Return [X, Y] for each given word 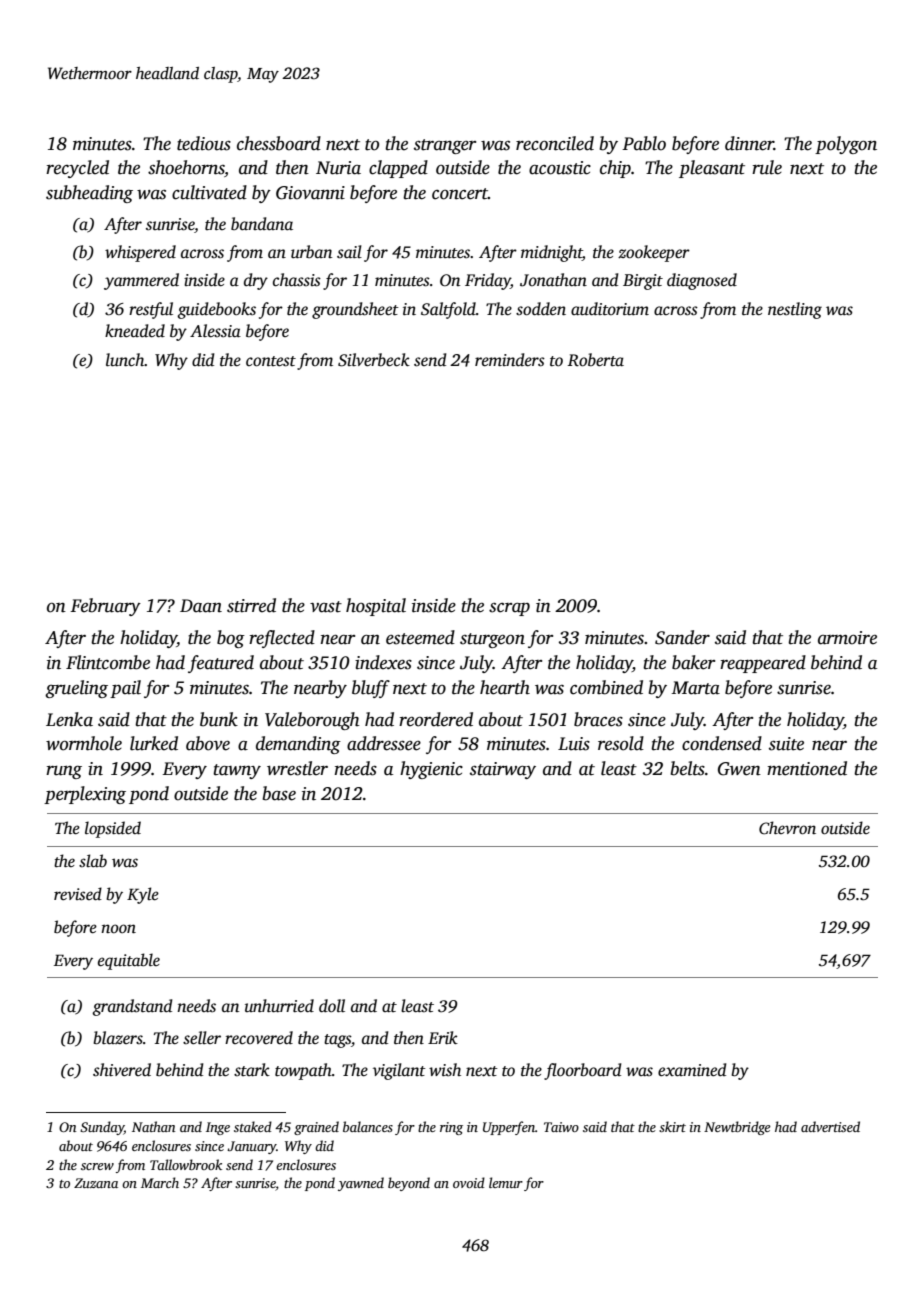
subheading [89, 194]
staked [253, 1126]
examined [692, 1070]
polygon [846, 145]
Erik [443, 1037]
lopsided [113, 829]
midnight [552, 253]
